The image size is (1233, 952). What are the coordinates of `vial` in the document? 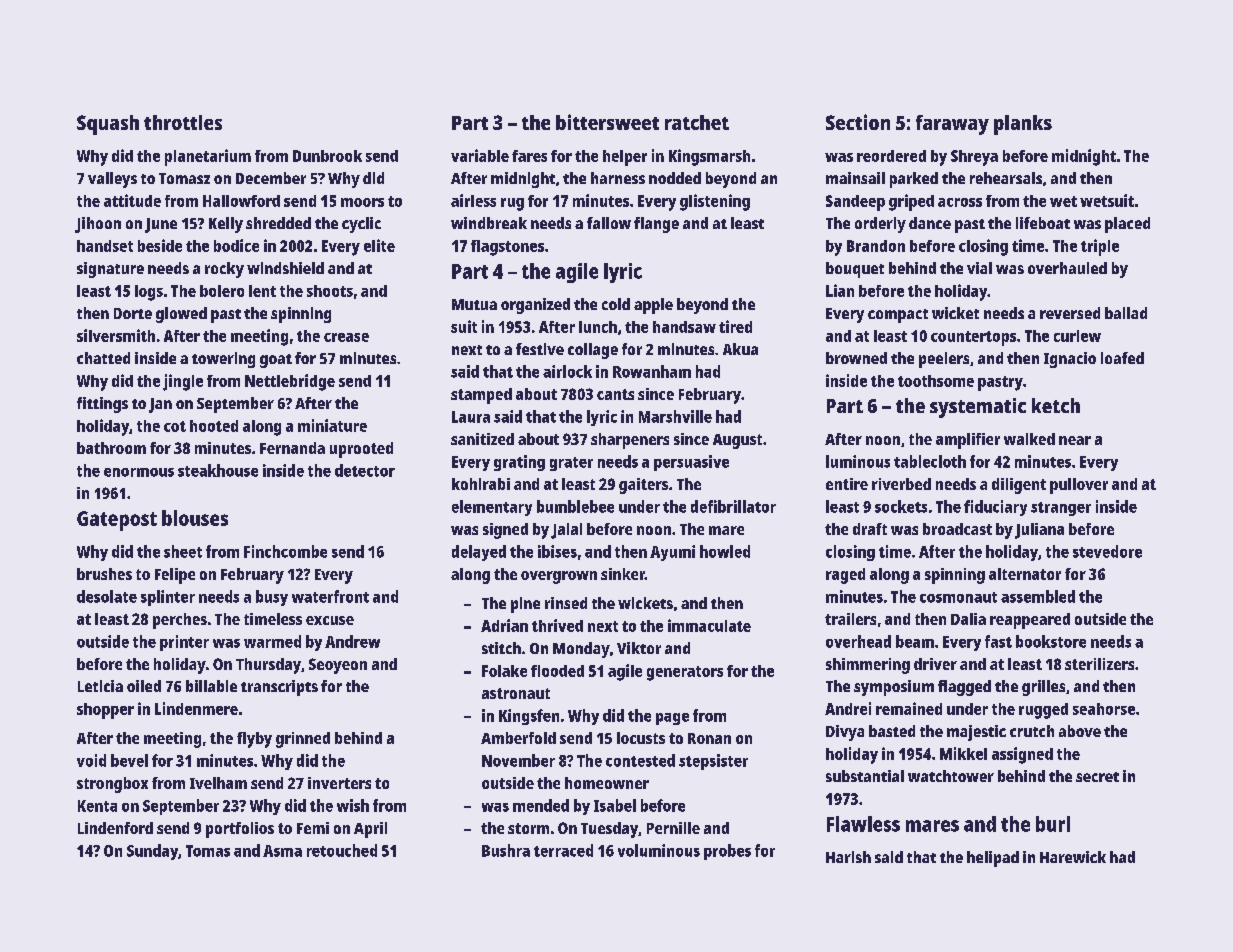 It's located at (979, 268).
